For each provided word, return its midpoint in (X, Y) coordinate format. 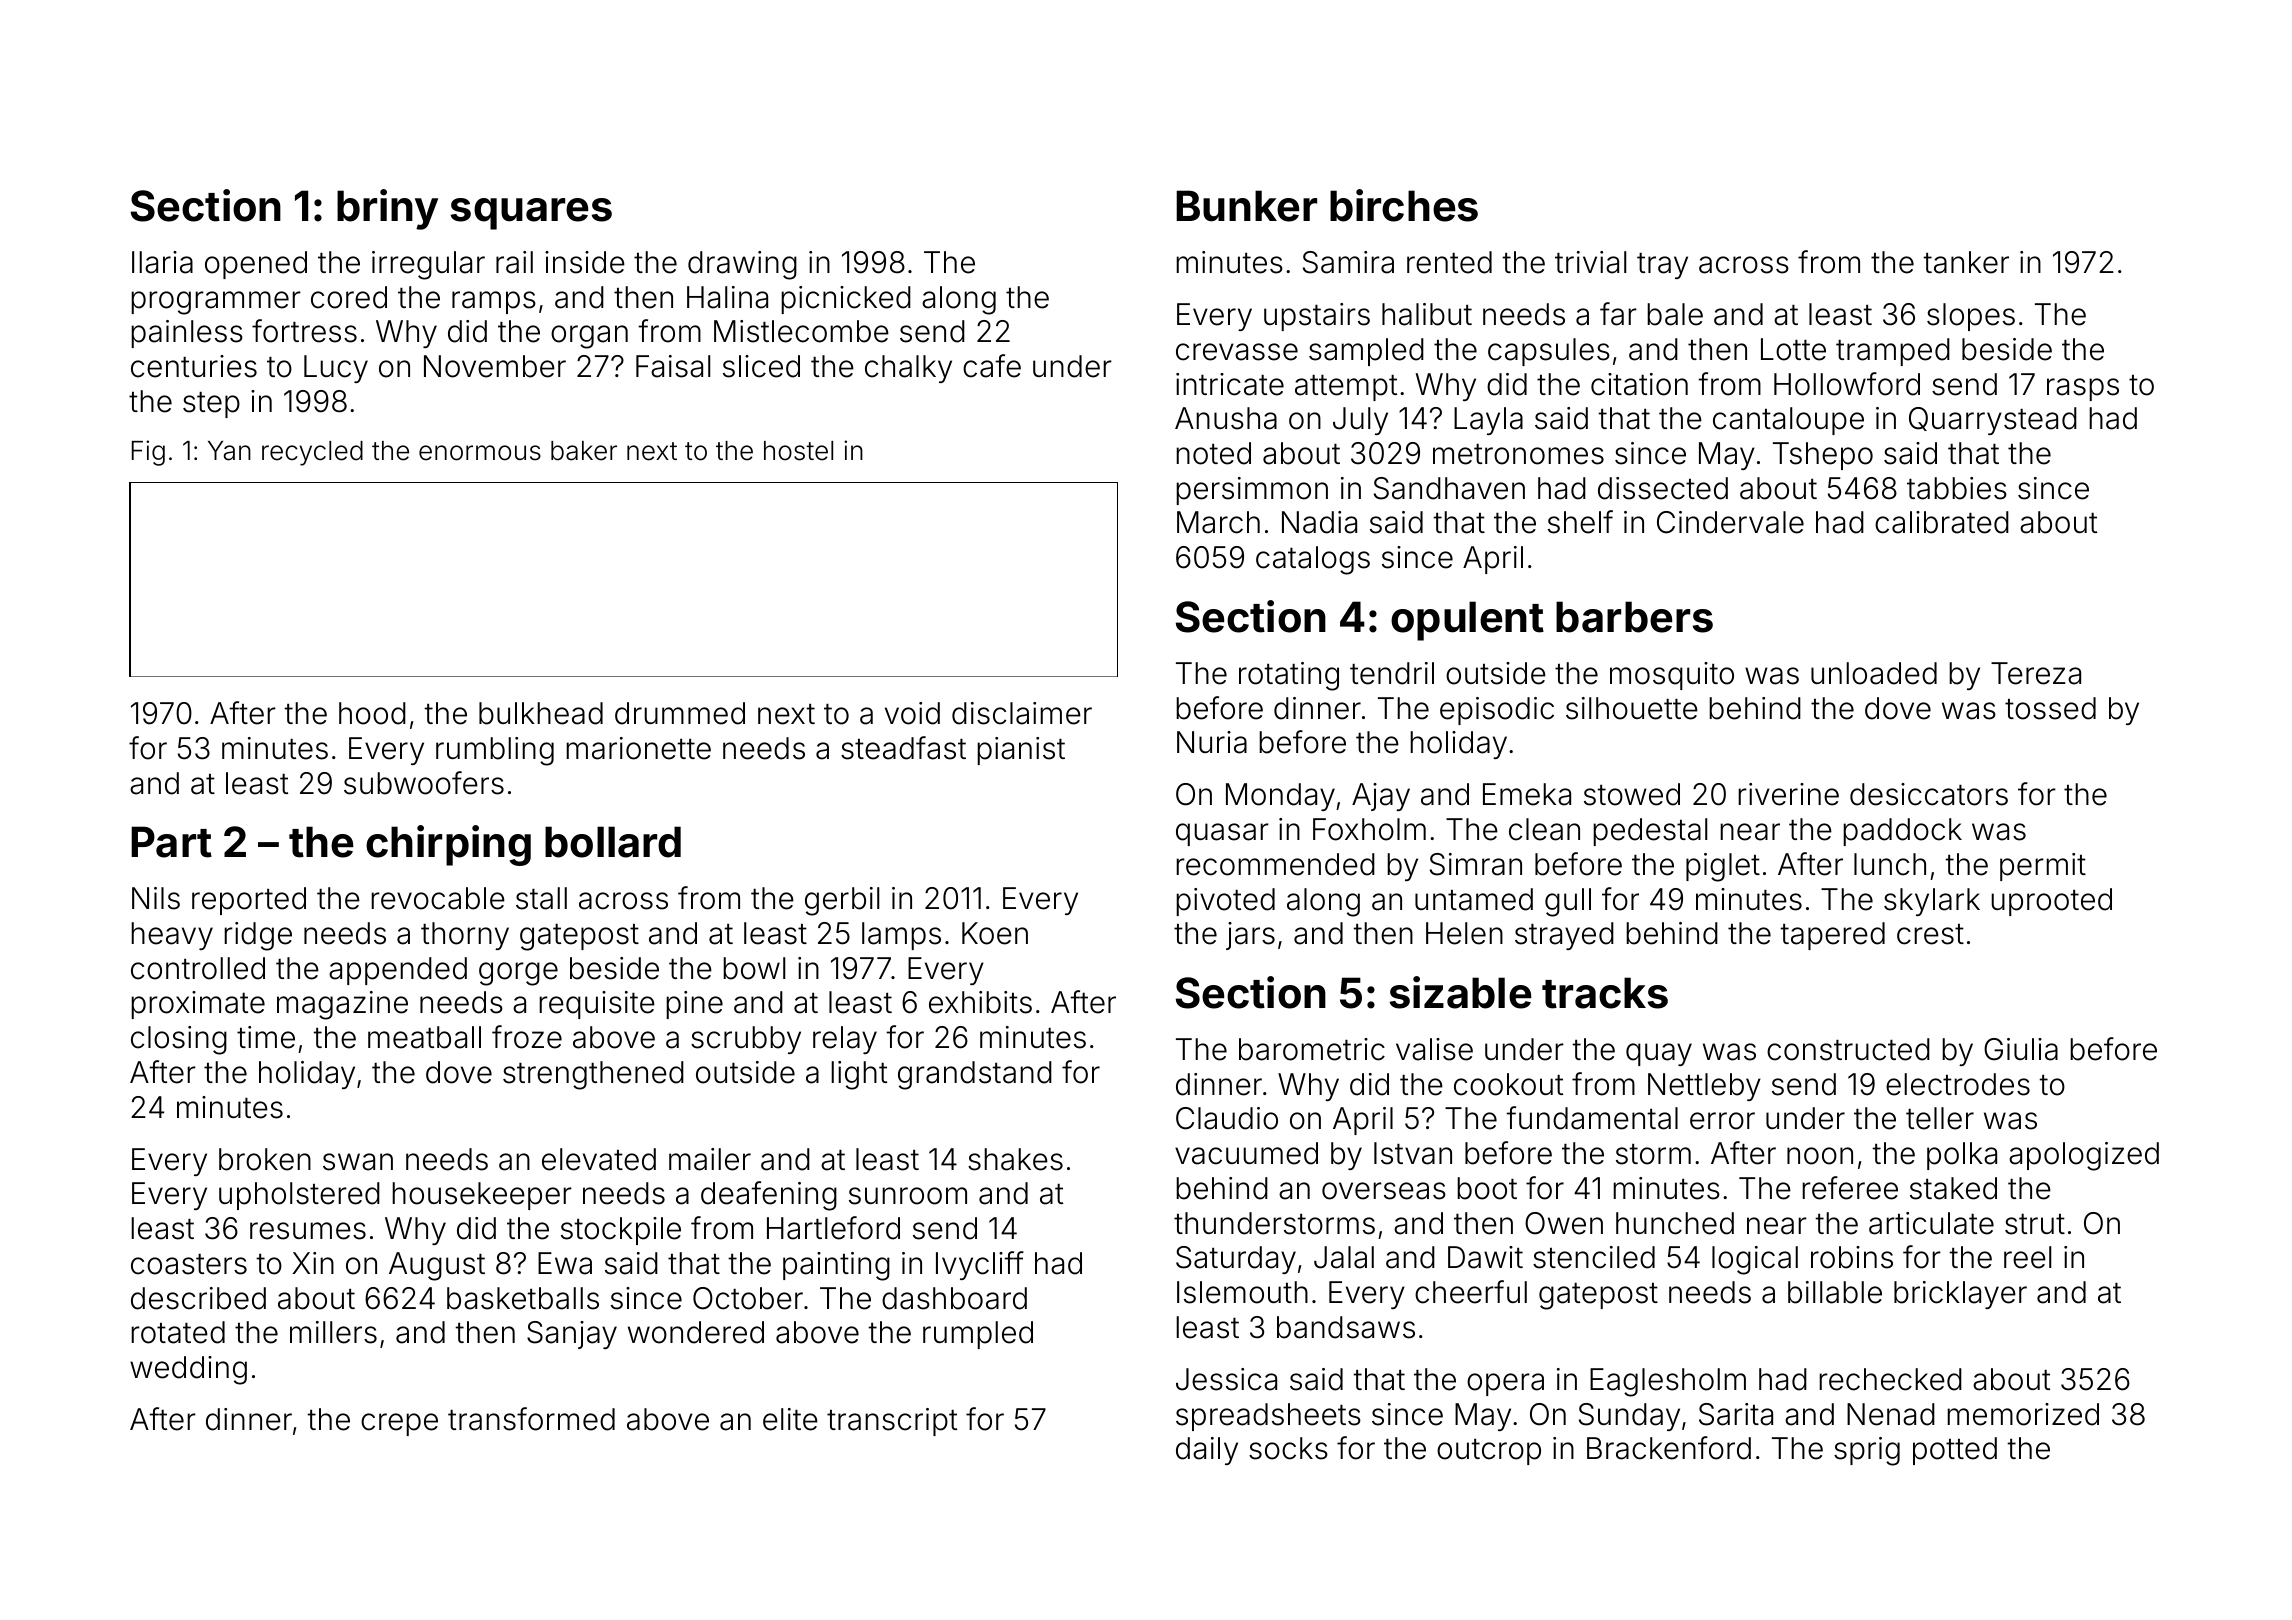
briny (387, 209)
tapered (1832, 936)
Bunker (1246, 206)
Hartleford (833, 1228)
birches (1404, 205)
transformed (531, 1419)
